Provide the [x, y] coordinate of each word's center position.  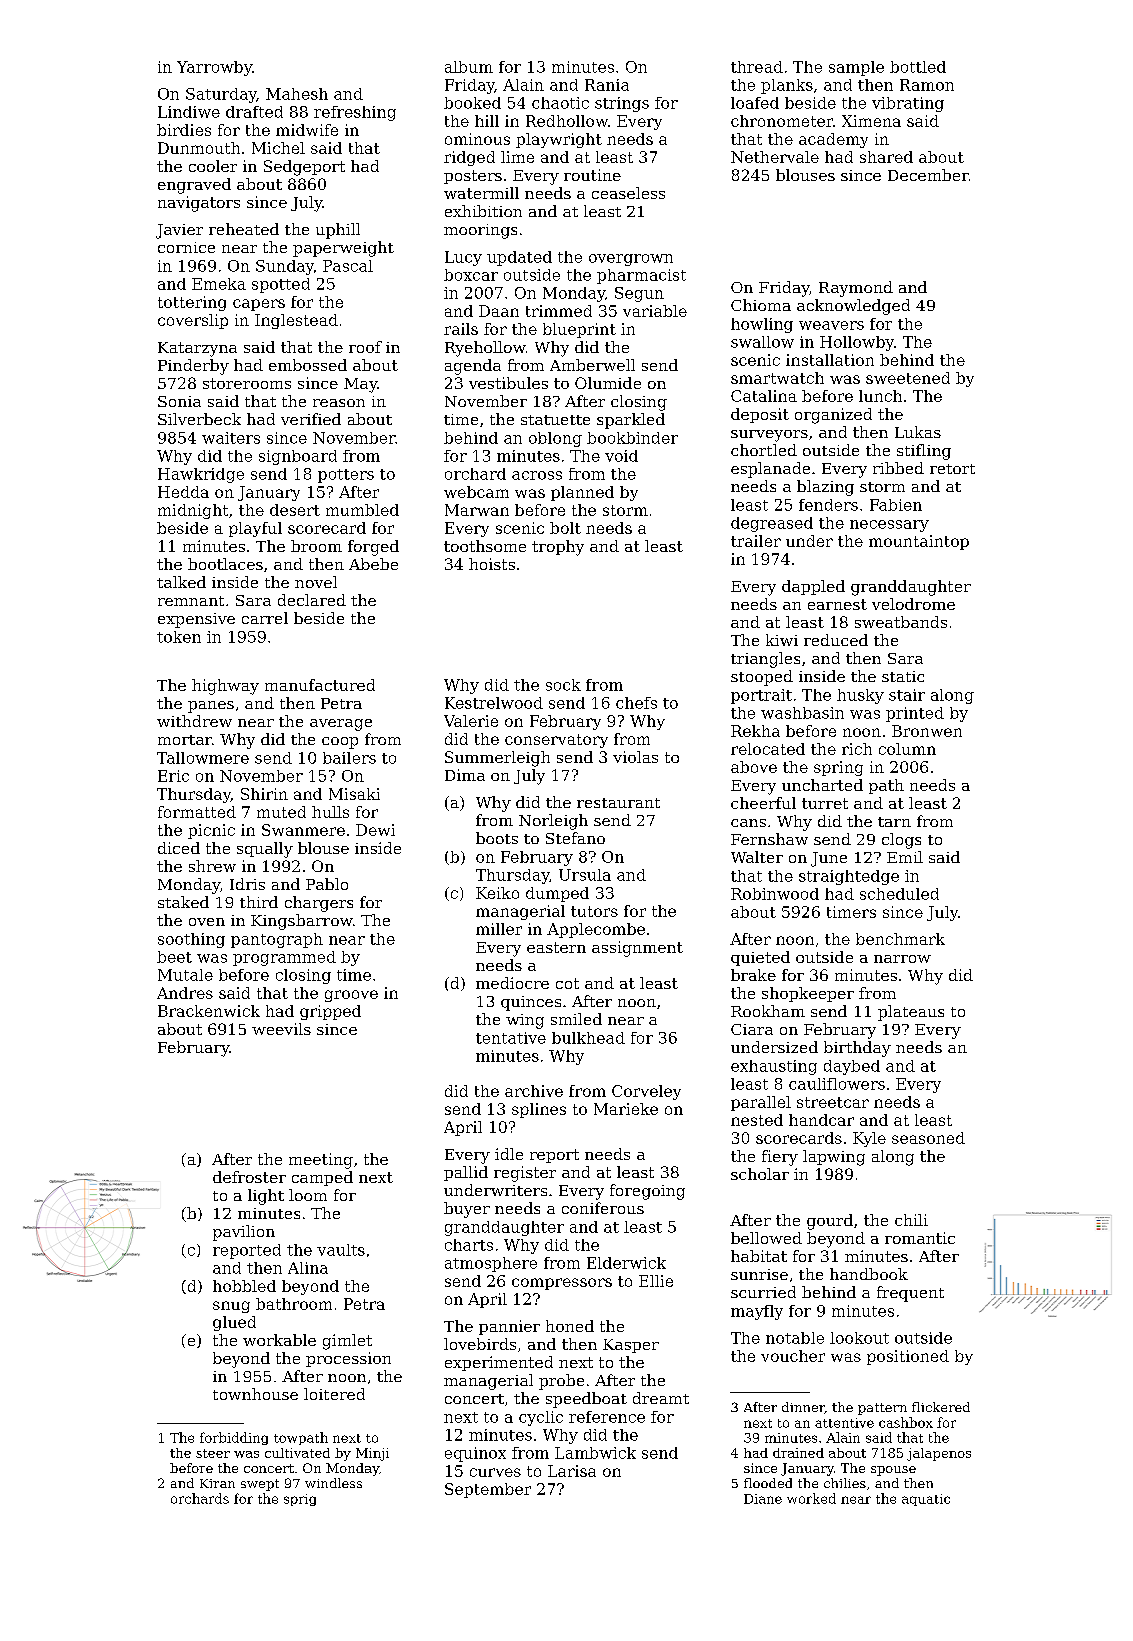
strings [622, 104]
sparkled [631, 421]
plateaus [911, 1013]
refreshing [355, 113]
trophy [558, 548]
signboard [298, 457]
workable [279, 1340]
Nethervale [775, 157]
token [179, 637]
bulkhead [588, 1038]
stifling [924, 452]
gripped [330, 1012]
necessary [889, 526]
